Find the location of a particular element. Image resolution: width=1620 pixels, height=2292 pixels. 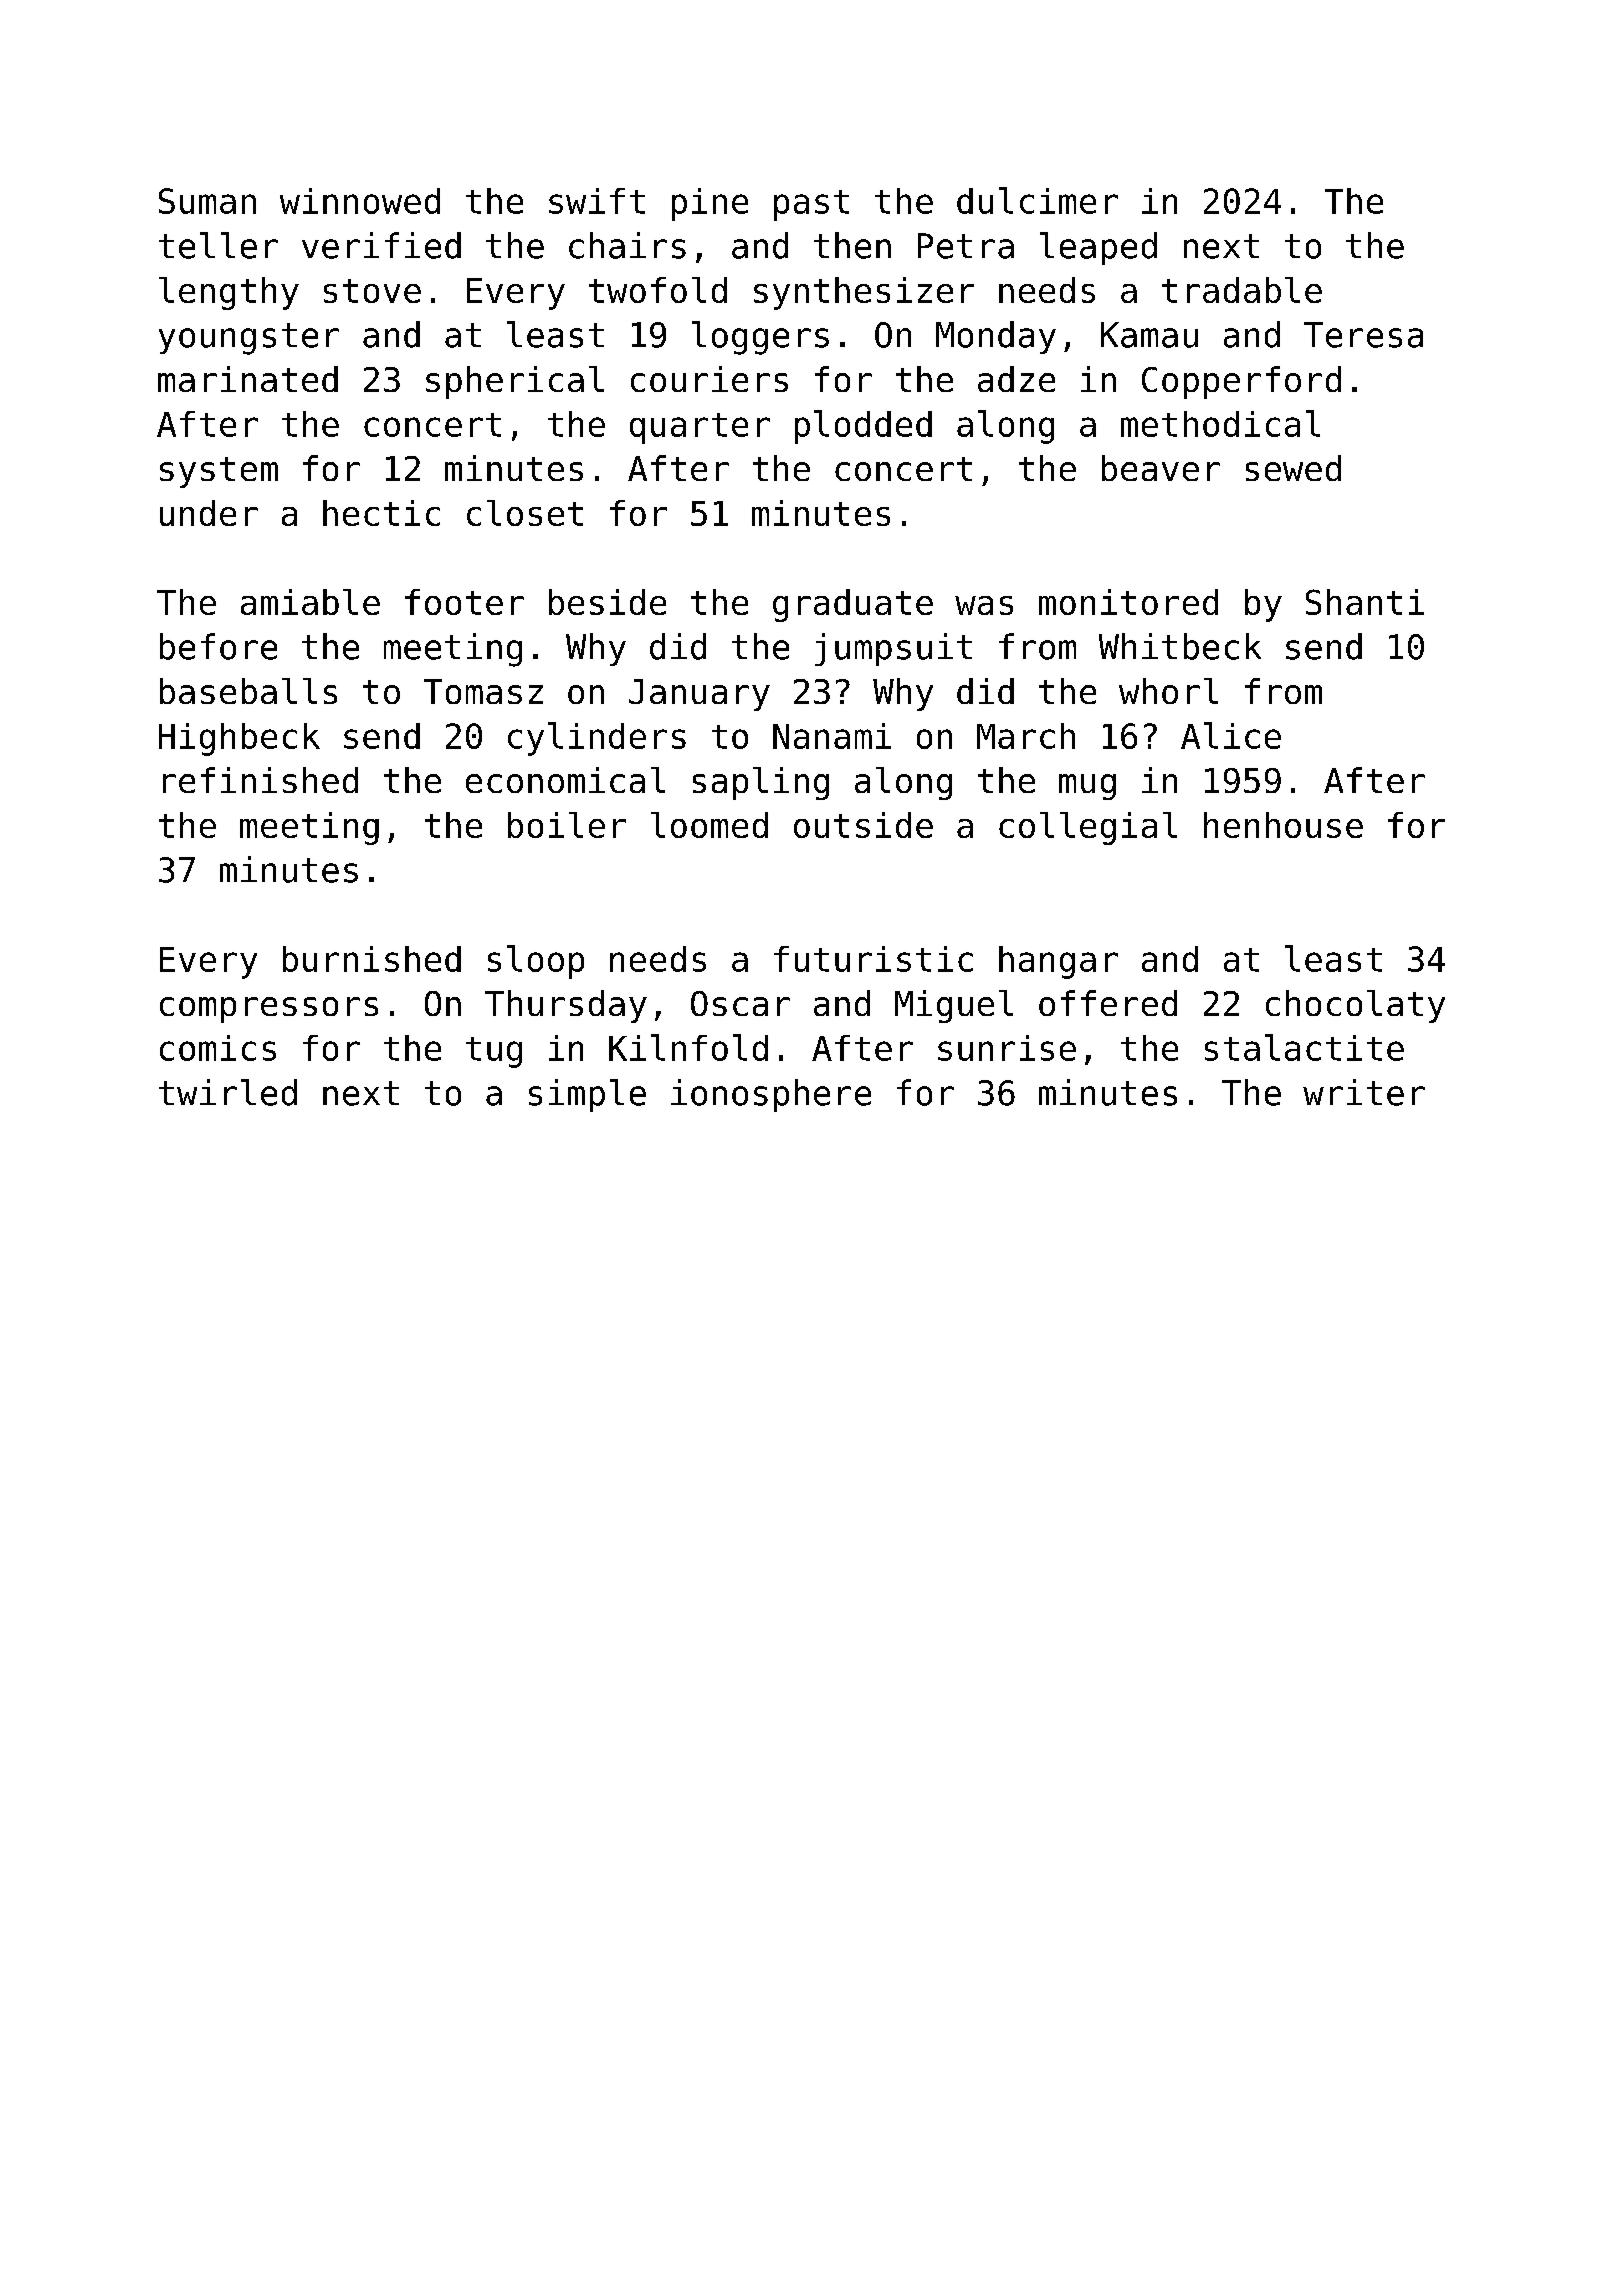

amiable is located at coordinates (310, 602).
